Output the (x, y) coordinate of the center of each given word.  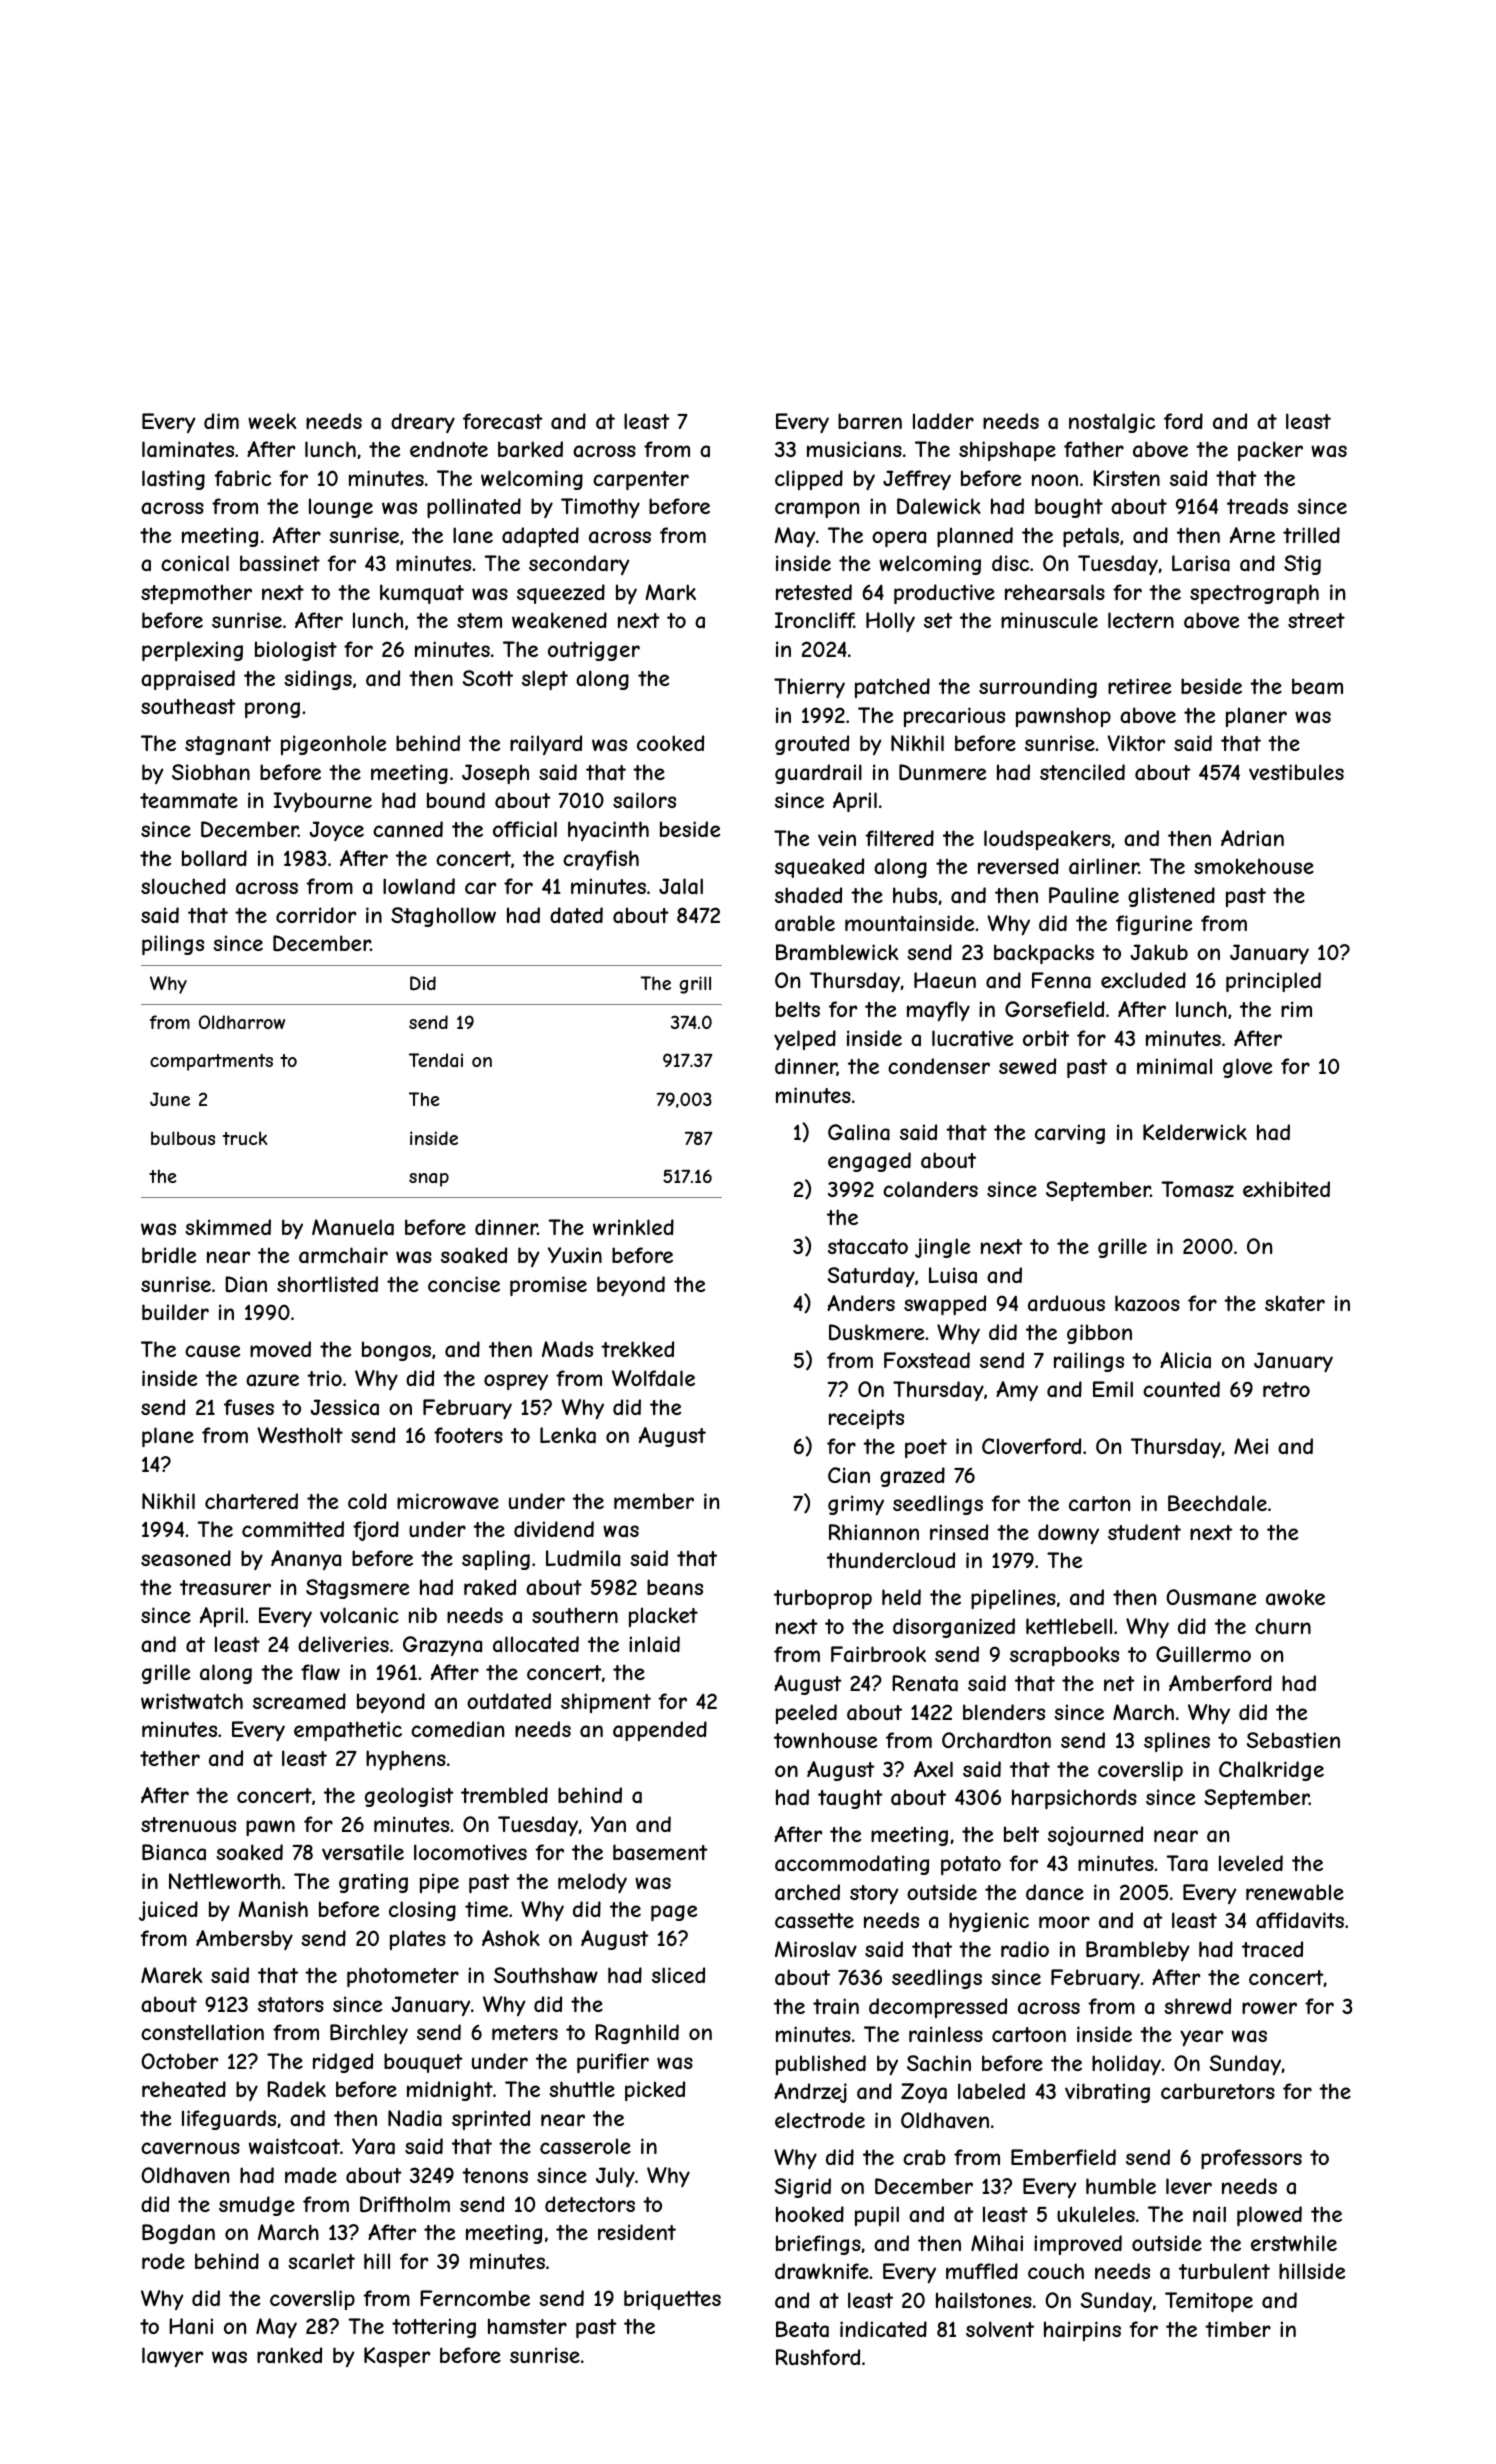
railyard (546, 745)
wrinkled (633, 1227)
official (525, 829)
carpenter (641, 480)
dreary (423, 423)
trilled (1311, 535)
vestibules (1296, 772)
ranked (289, 2355)
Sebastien (1293, 1740)
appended (660, 1731)
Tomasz (1197, 1189)
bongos (396, 1351)
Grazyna (442, 1646)
